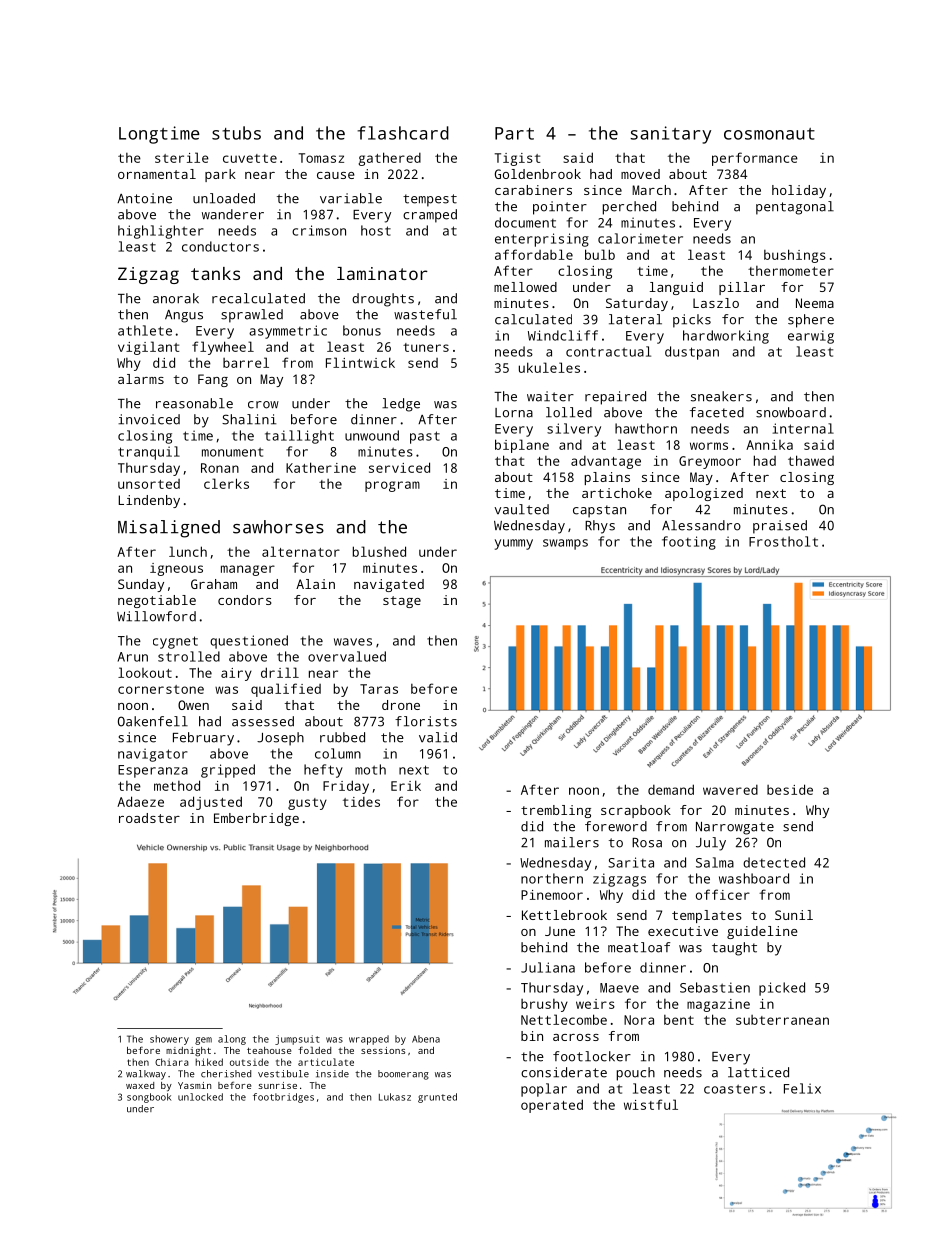  I want to click on moved, so click(640, 174).
